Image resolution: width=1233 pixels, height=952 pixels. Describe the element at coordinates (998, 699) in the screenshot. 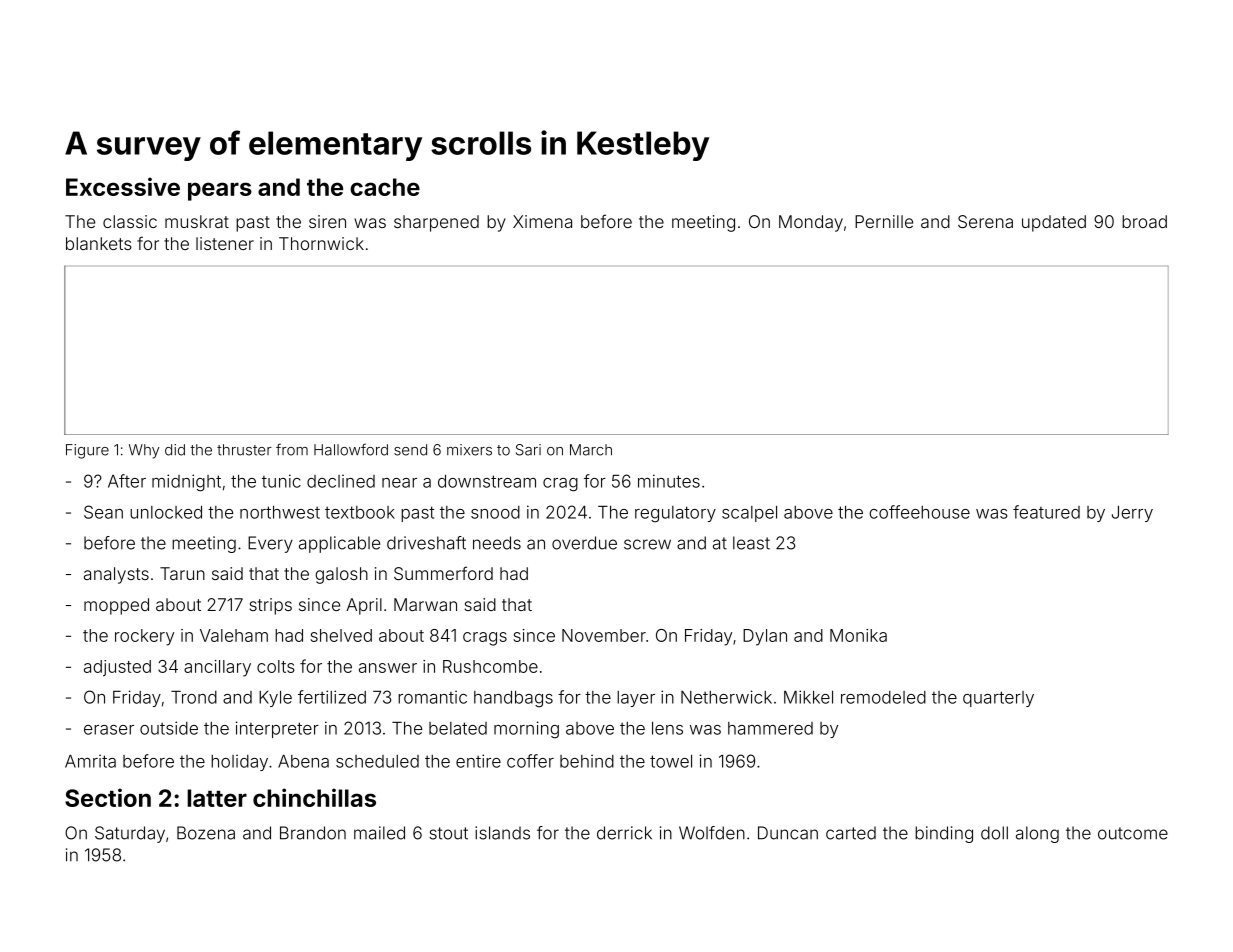

I see `quarterly` at that location.
